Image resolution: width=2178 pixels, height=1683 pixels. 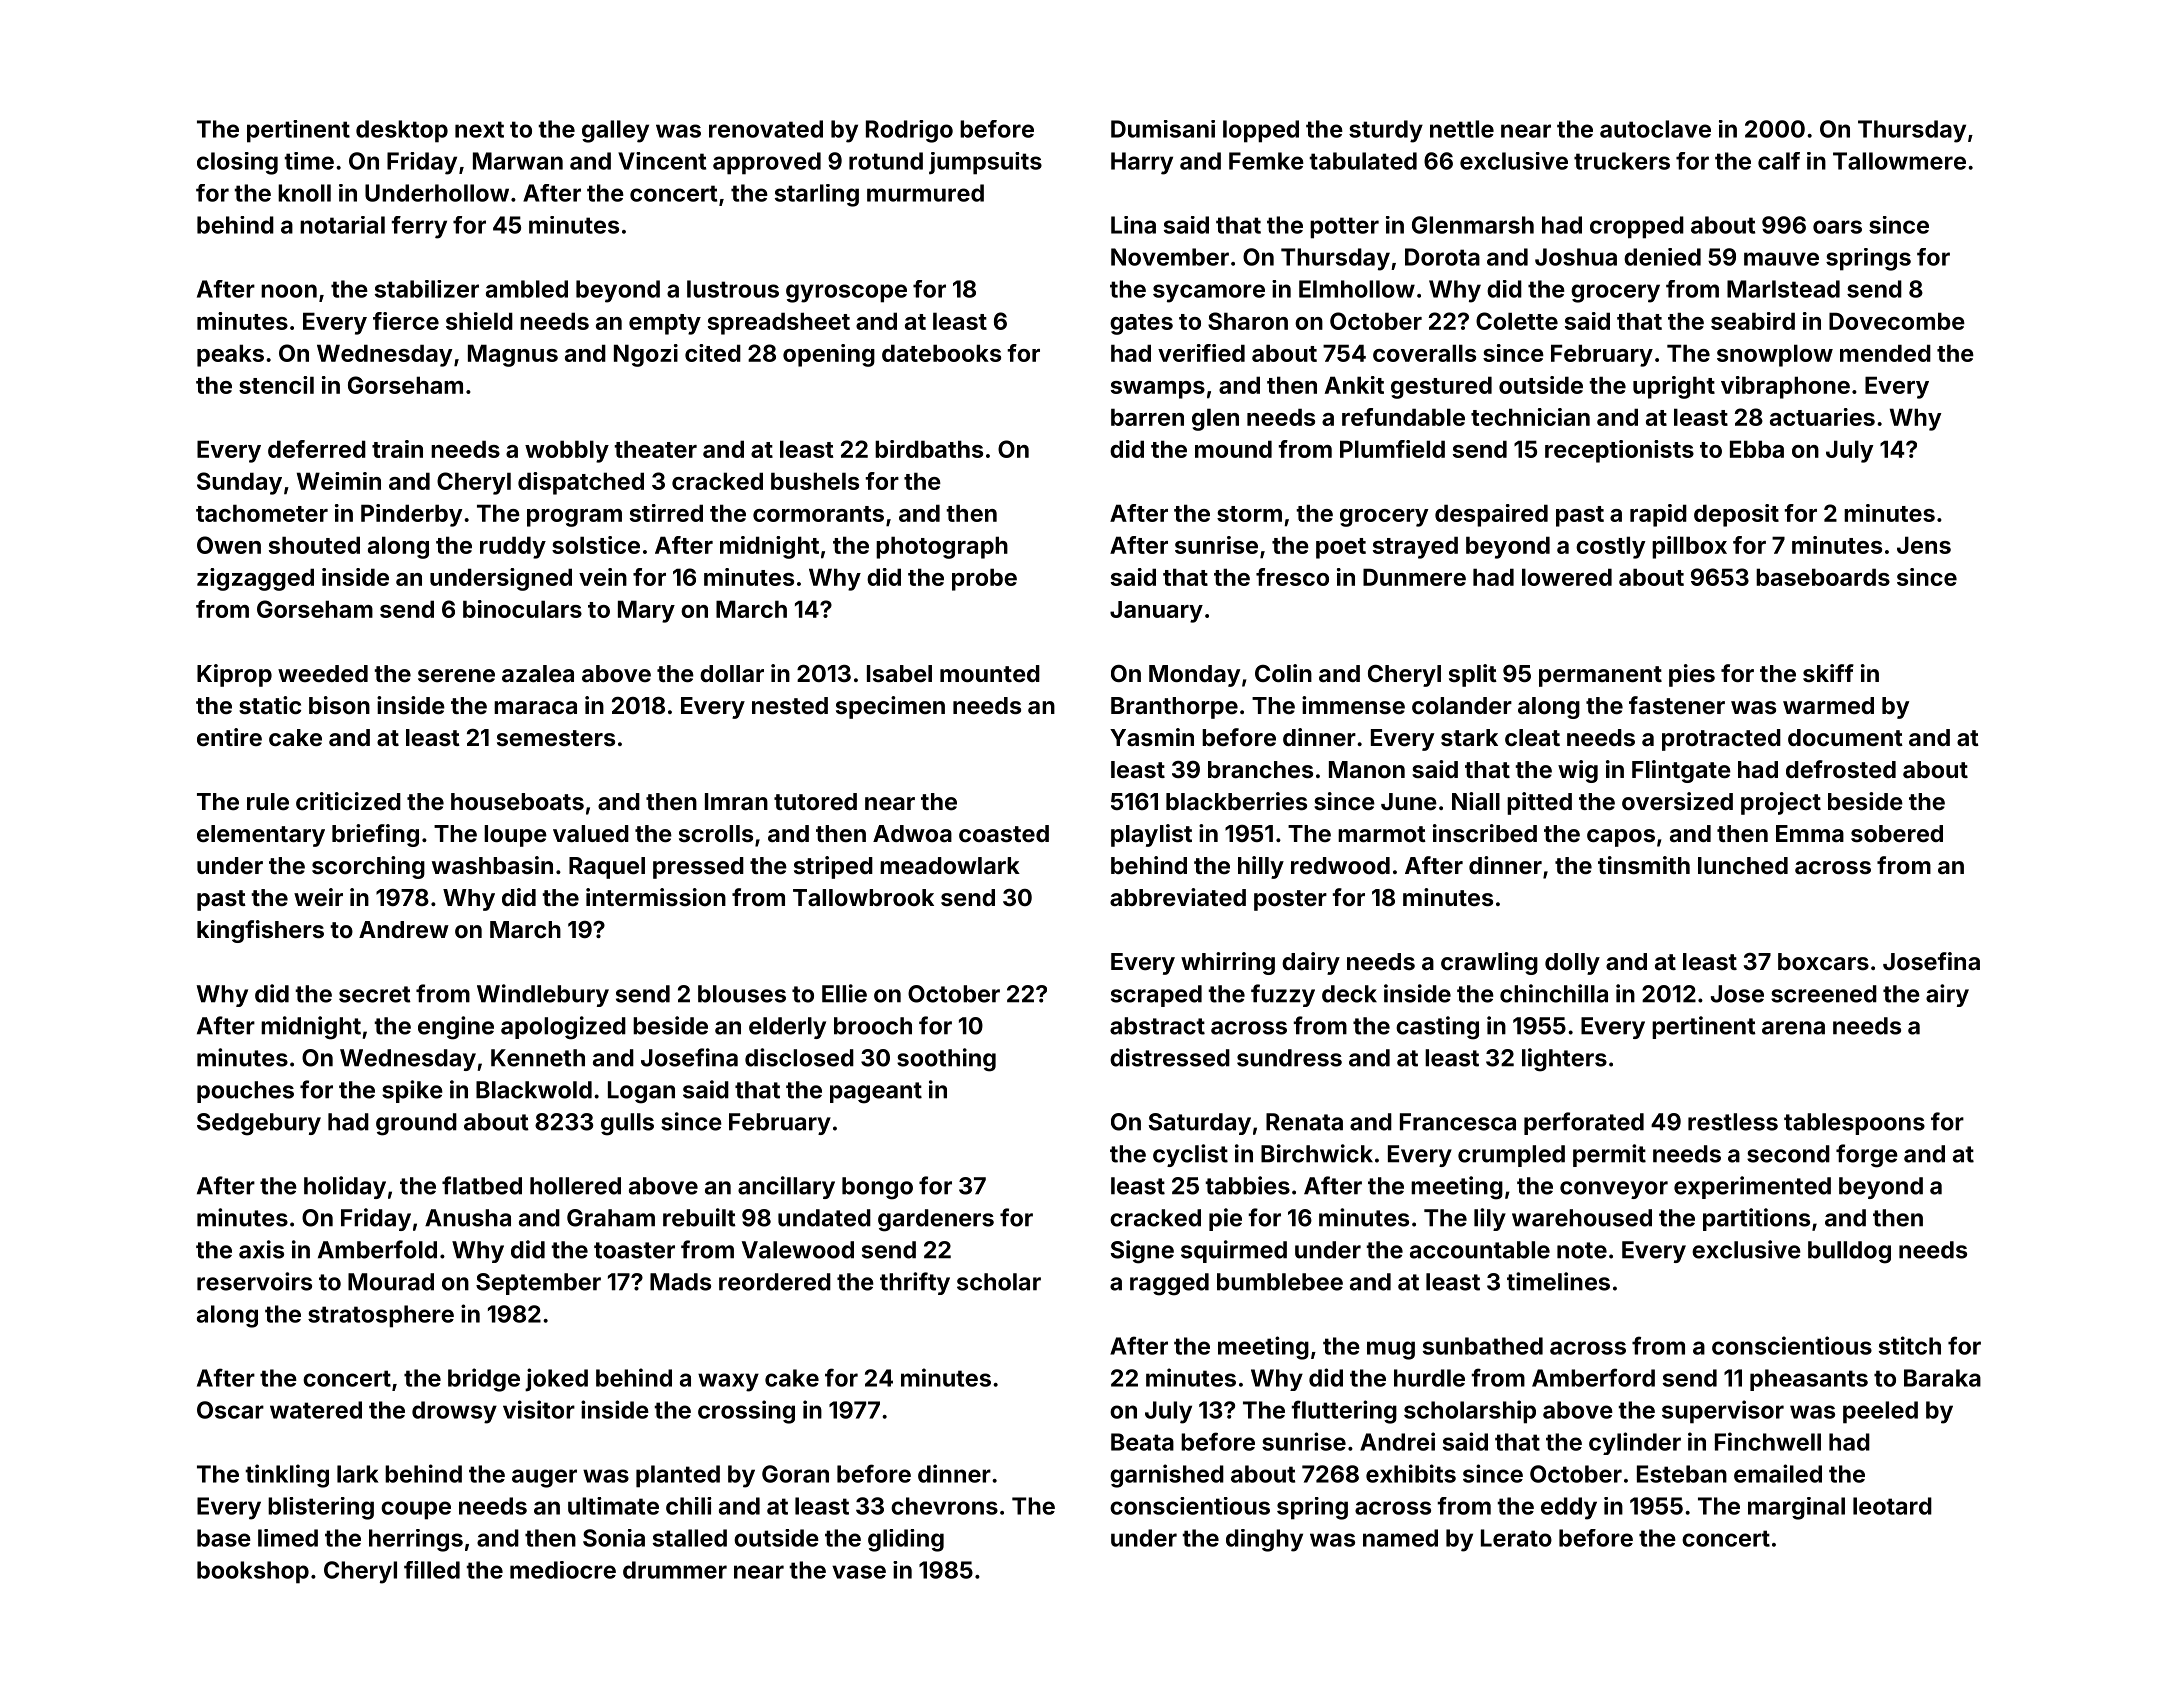 What do you see at coordinates (662, 161) in the screenshot?
I see `Vincent` at bounding box center [662, 161].
